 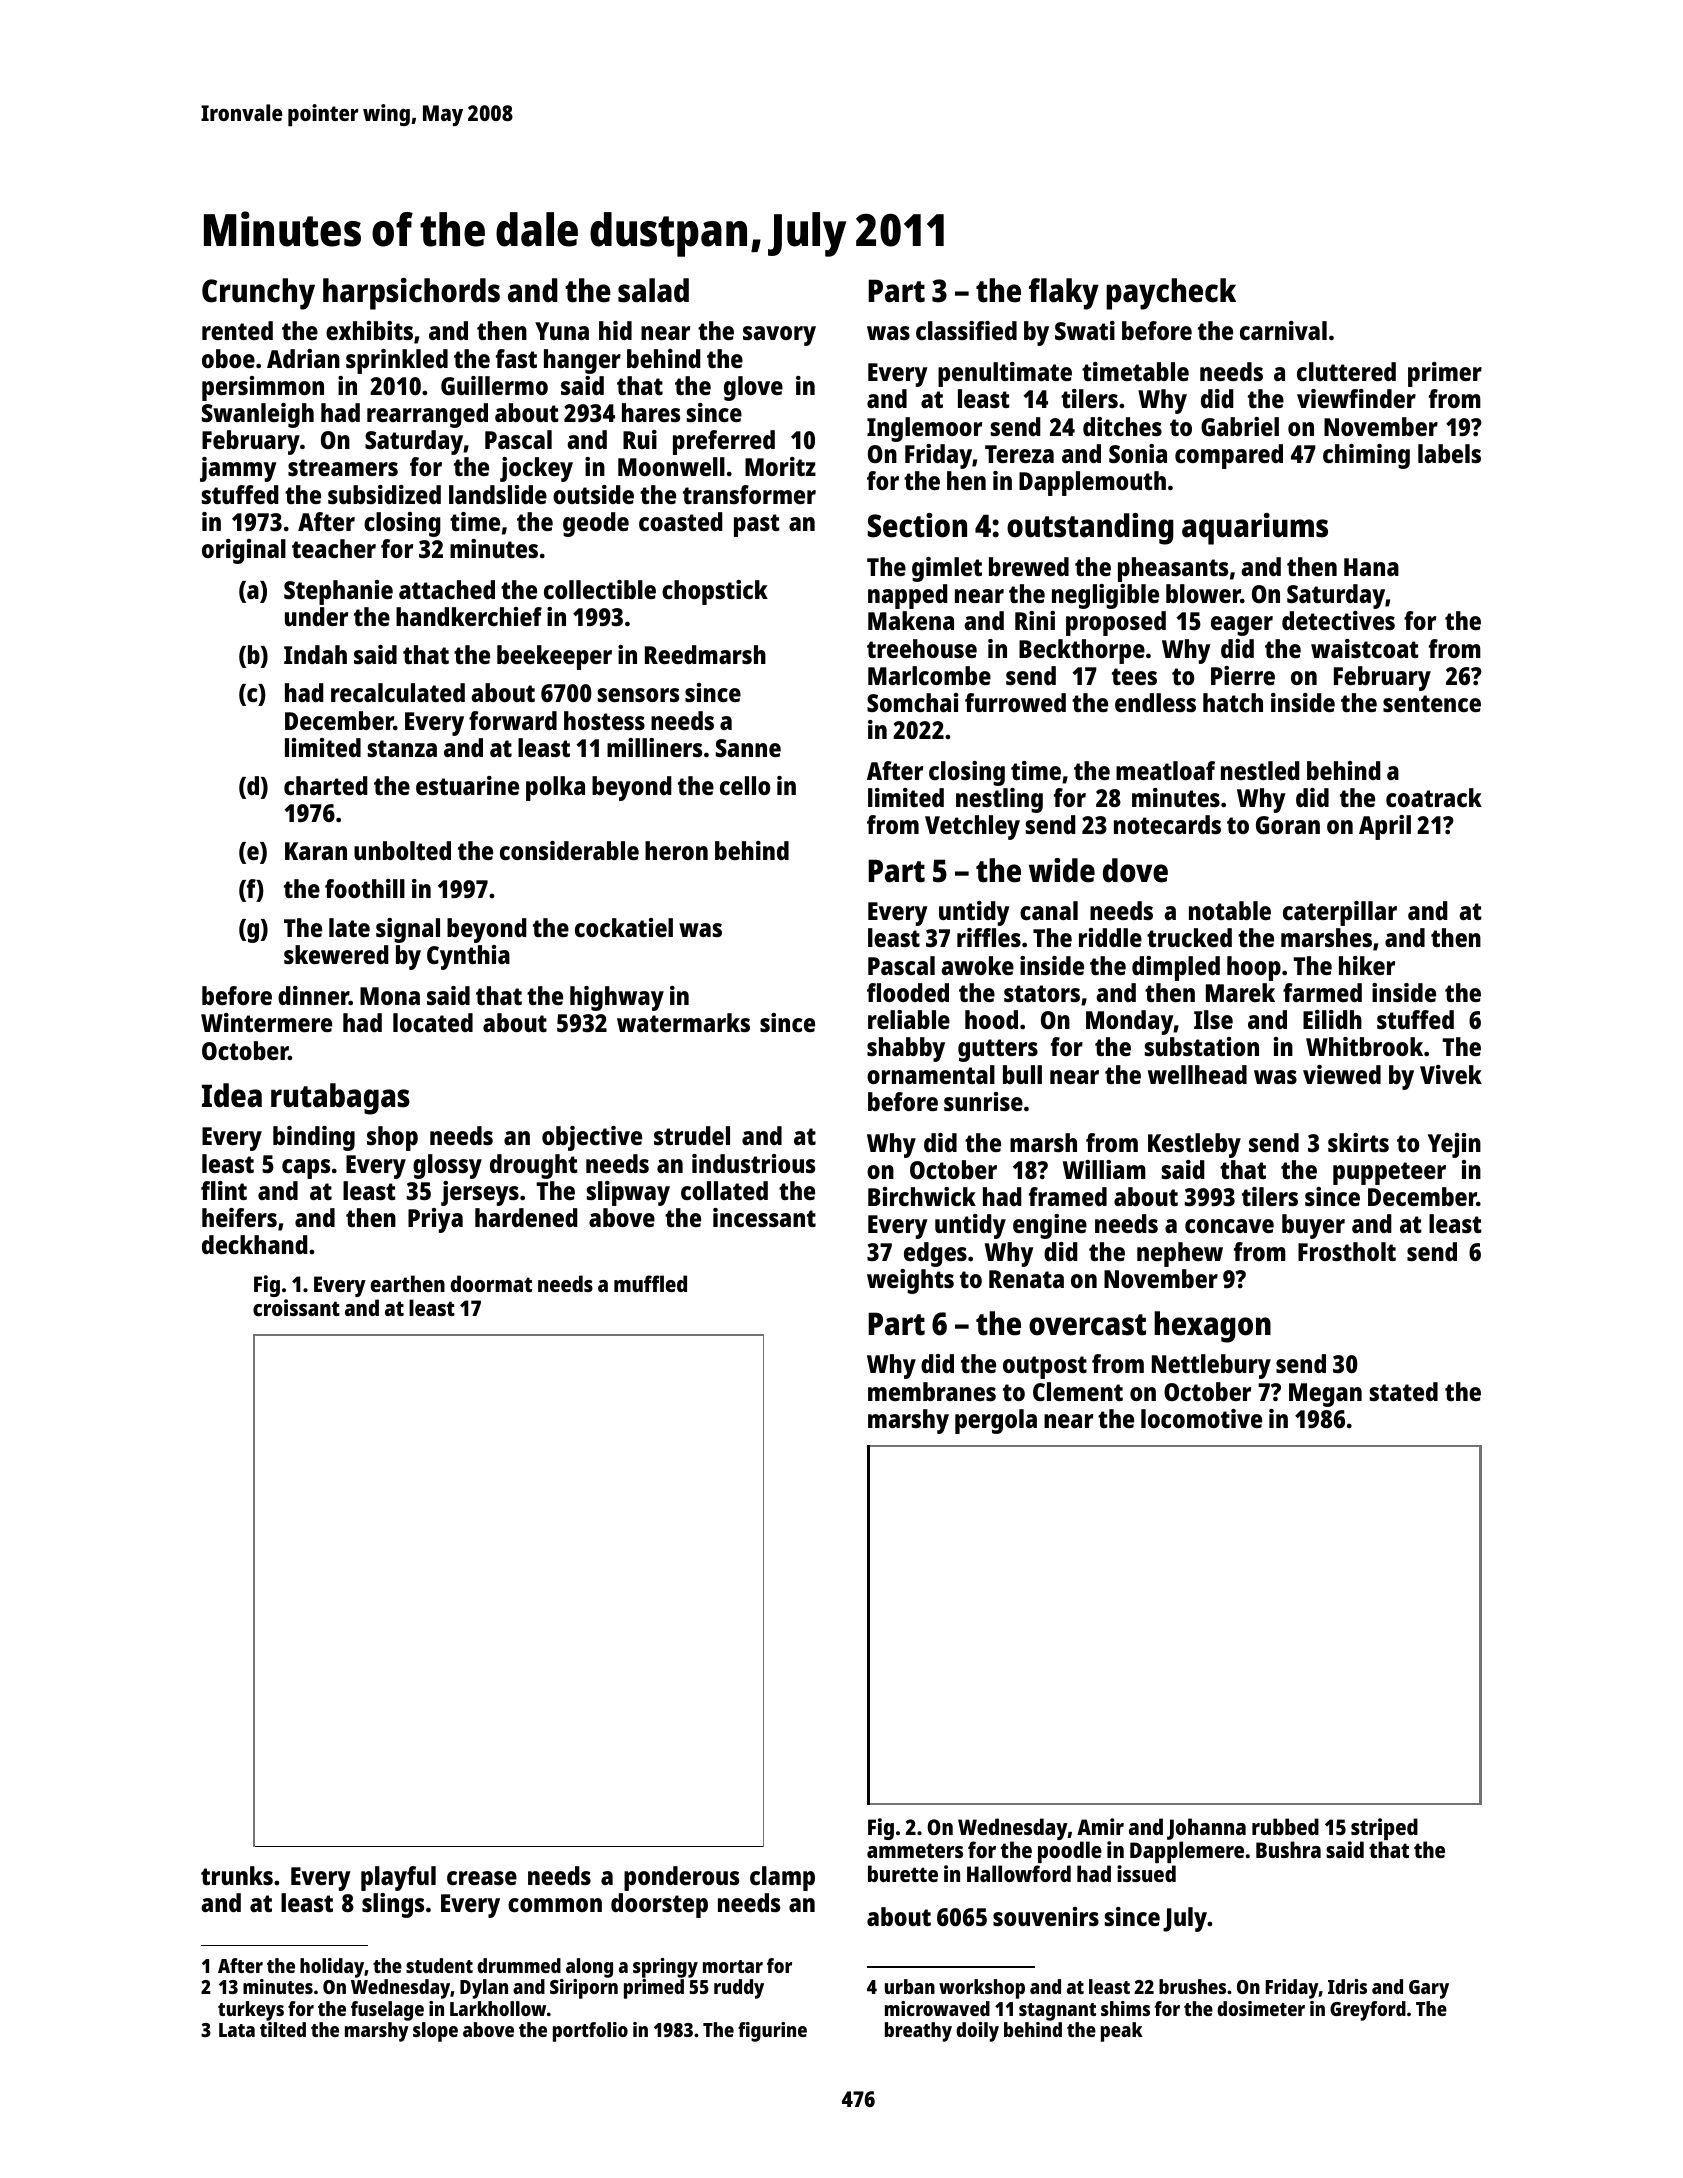 What do you see at coordinates (1367, 965) in the image?
I see `hiker` at bounding box center [1367, 965].
